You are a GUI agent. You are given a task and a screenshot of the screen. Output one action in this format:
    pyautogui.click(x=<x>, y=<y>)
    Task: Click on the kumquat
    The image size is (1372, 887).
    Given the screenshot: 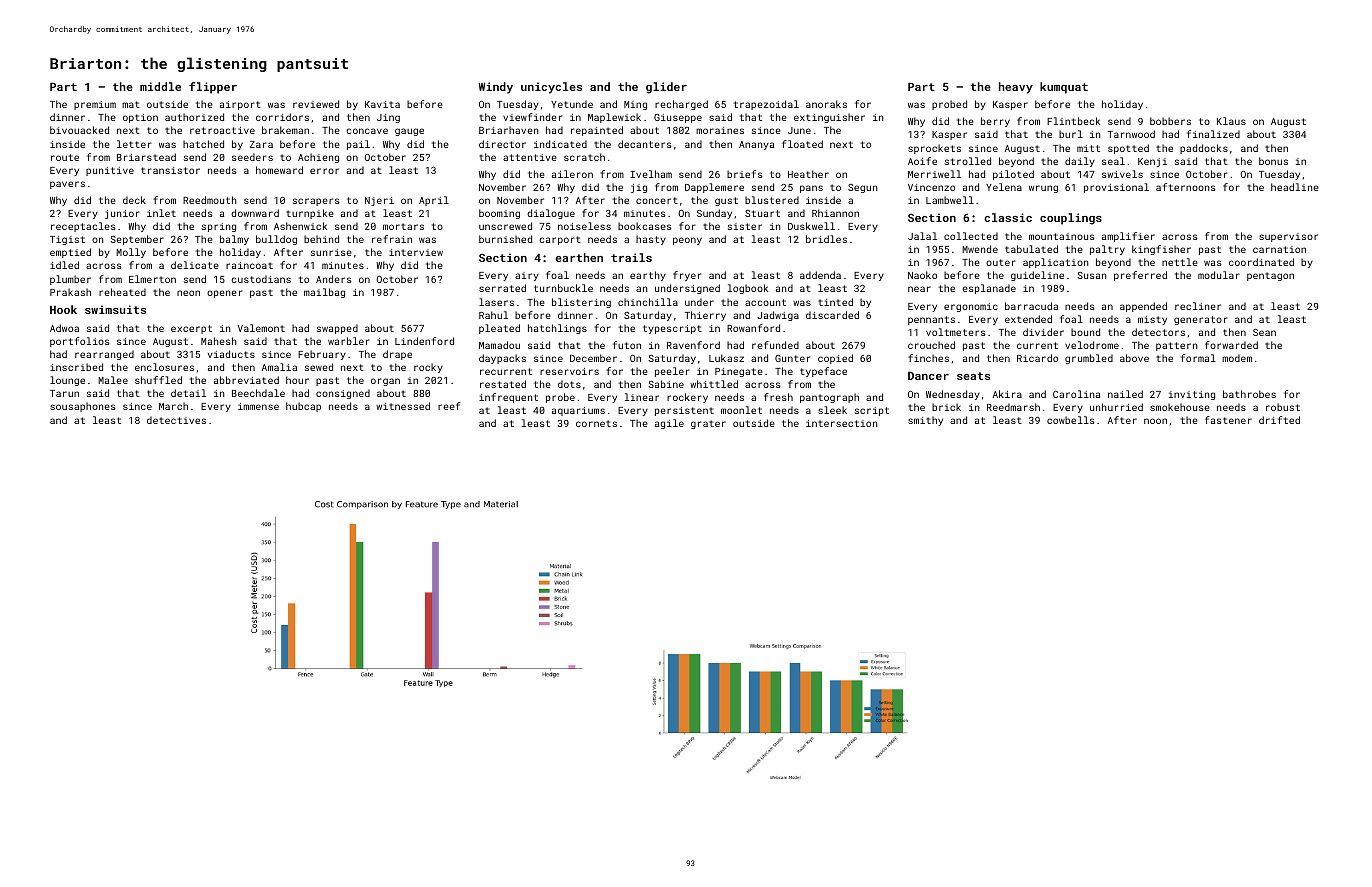 What is the action you would take?
    pyautogui.click(x=1064, y=88)
